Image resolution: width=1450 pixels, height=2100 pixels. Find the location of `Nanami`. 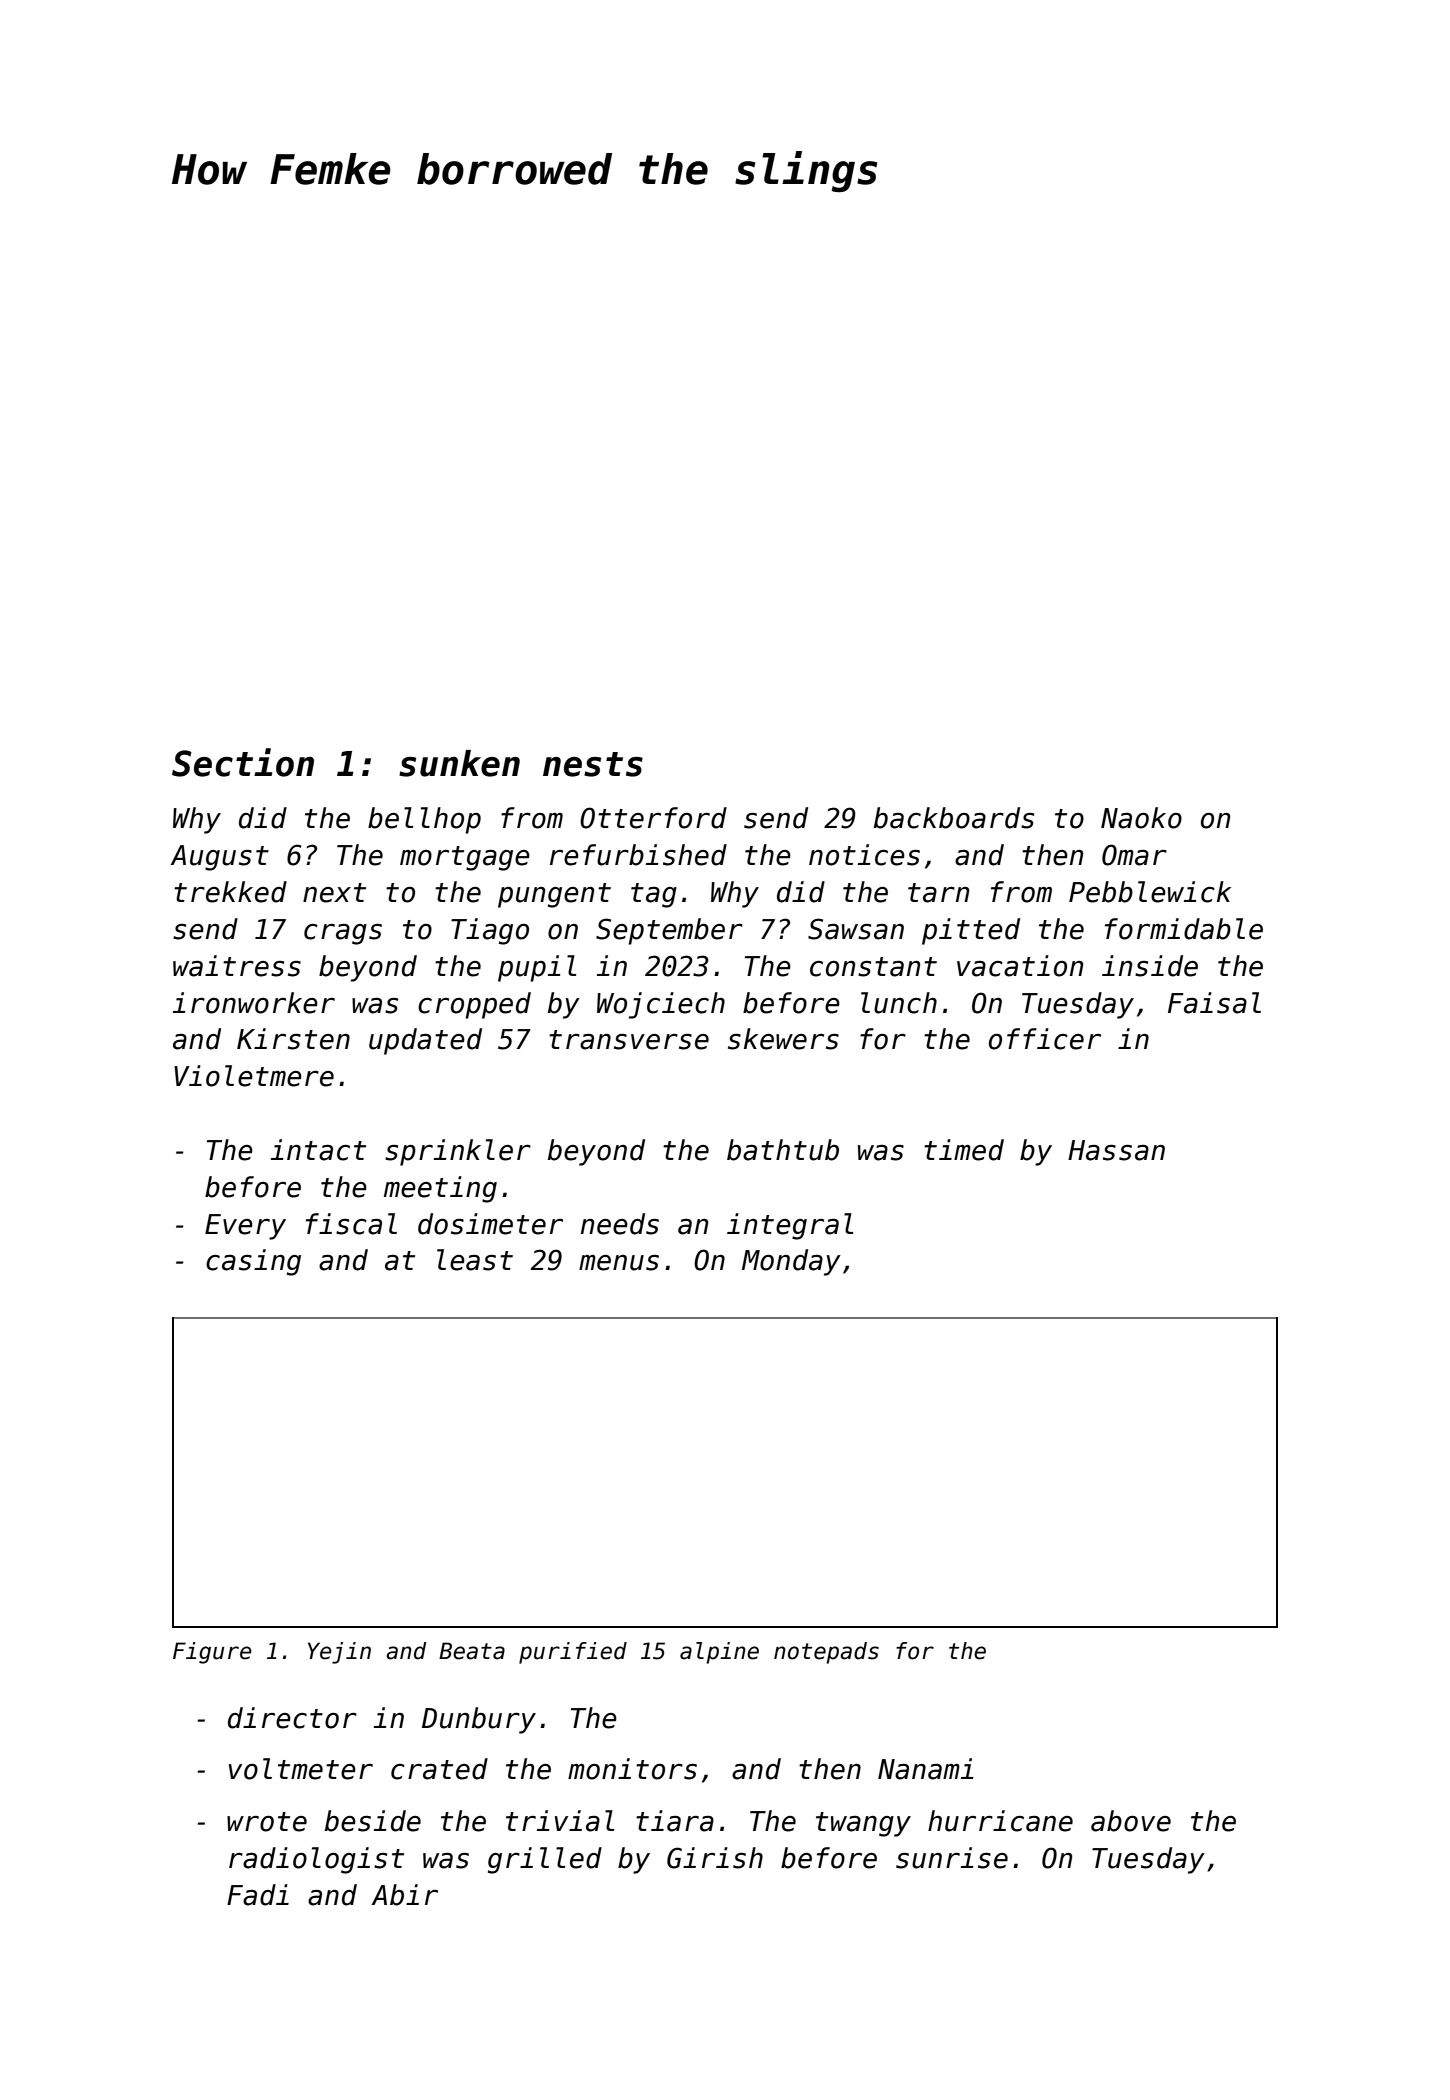

Nanami is located at coordinates (926, 1769).
